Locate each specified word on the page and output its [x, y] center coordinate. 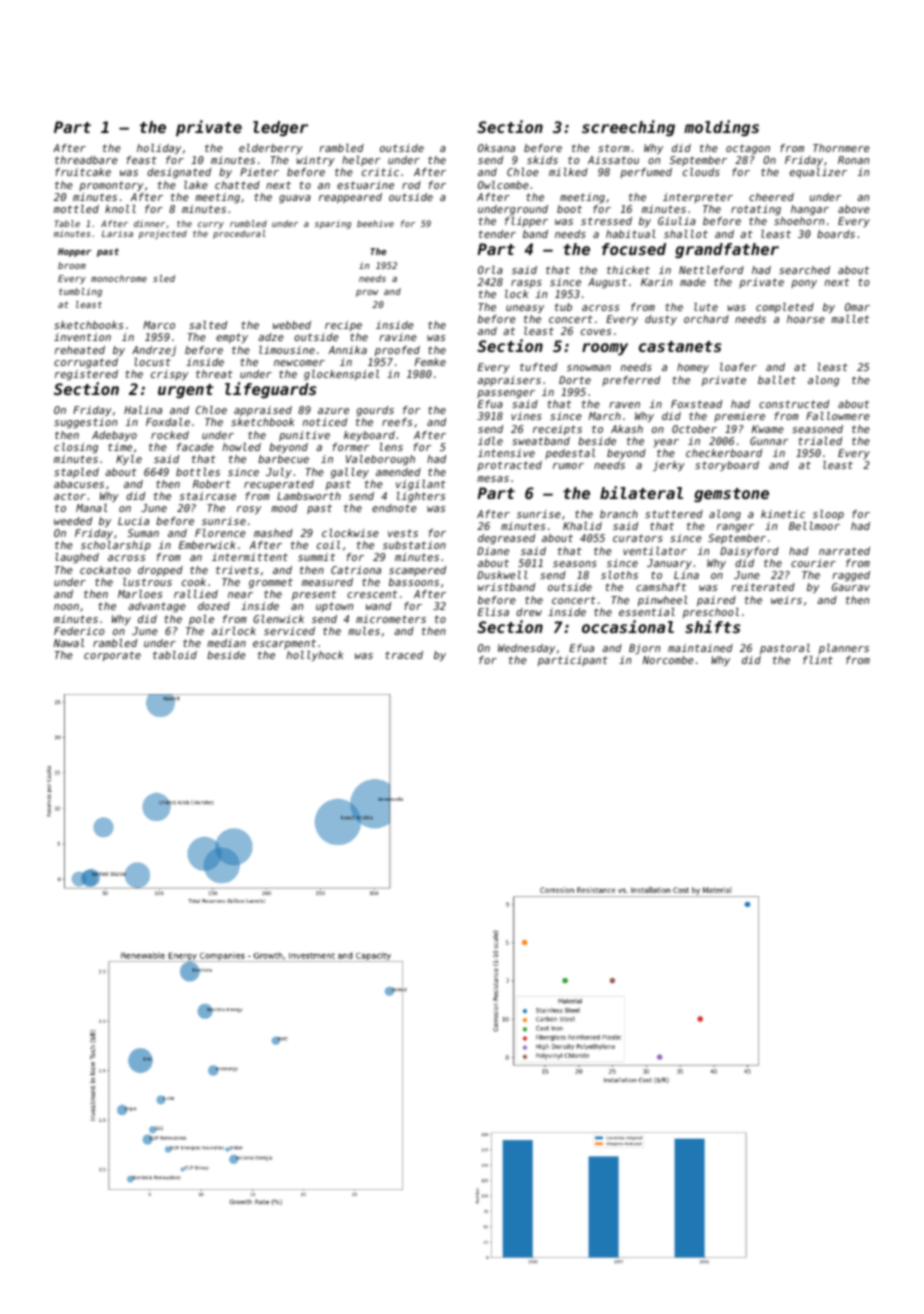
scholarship [116, 546]
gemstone [731, 495]
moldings [721, 128]
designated [179, 173]
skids [542, 160]
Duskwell [502, 575]
